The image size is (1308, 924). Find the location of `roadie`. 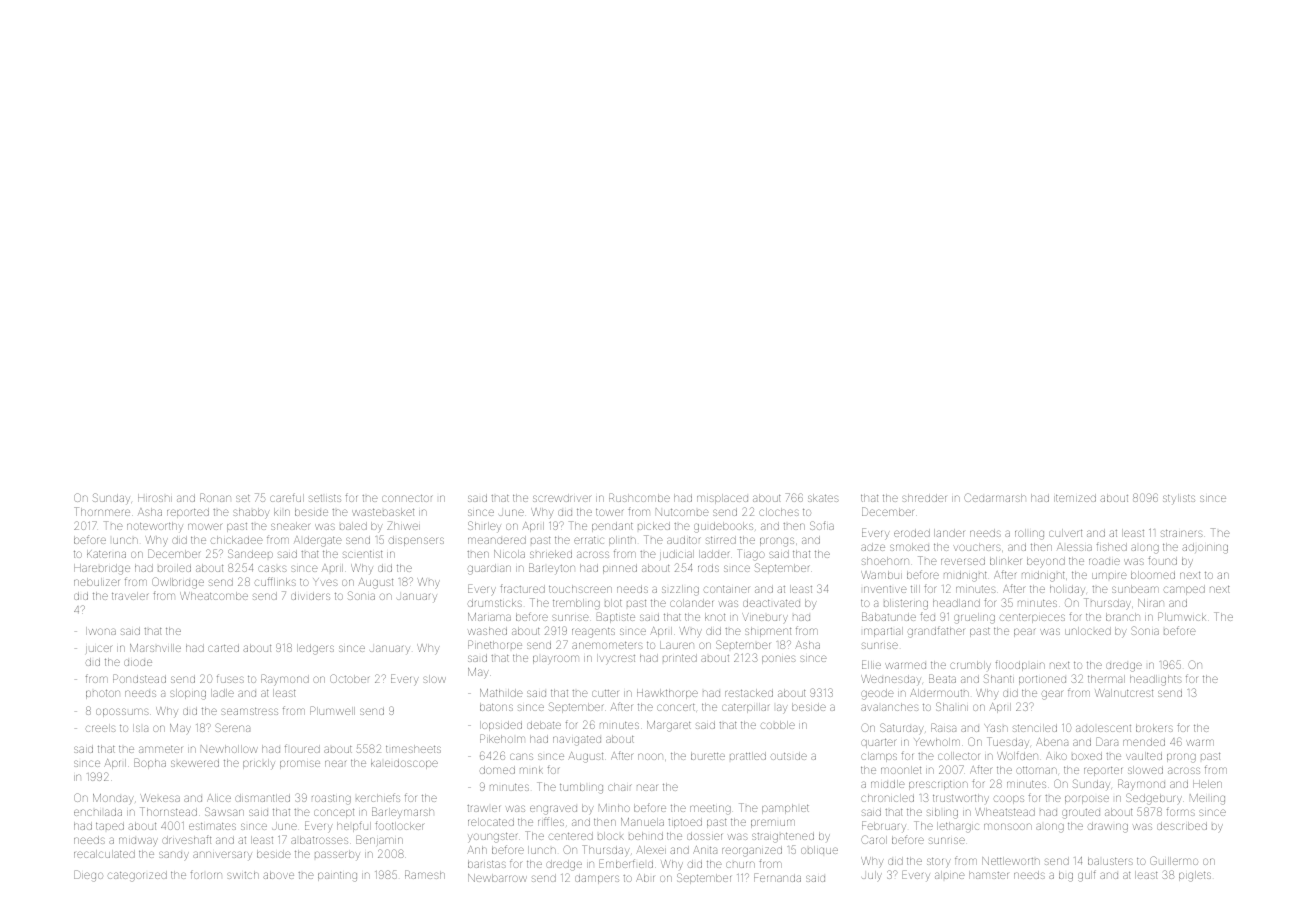

roadie is located at coordinates (1104, 561).
